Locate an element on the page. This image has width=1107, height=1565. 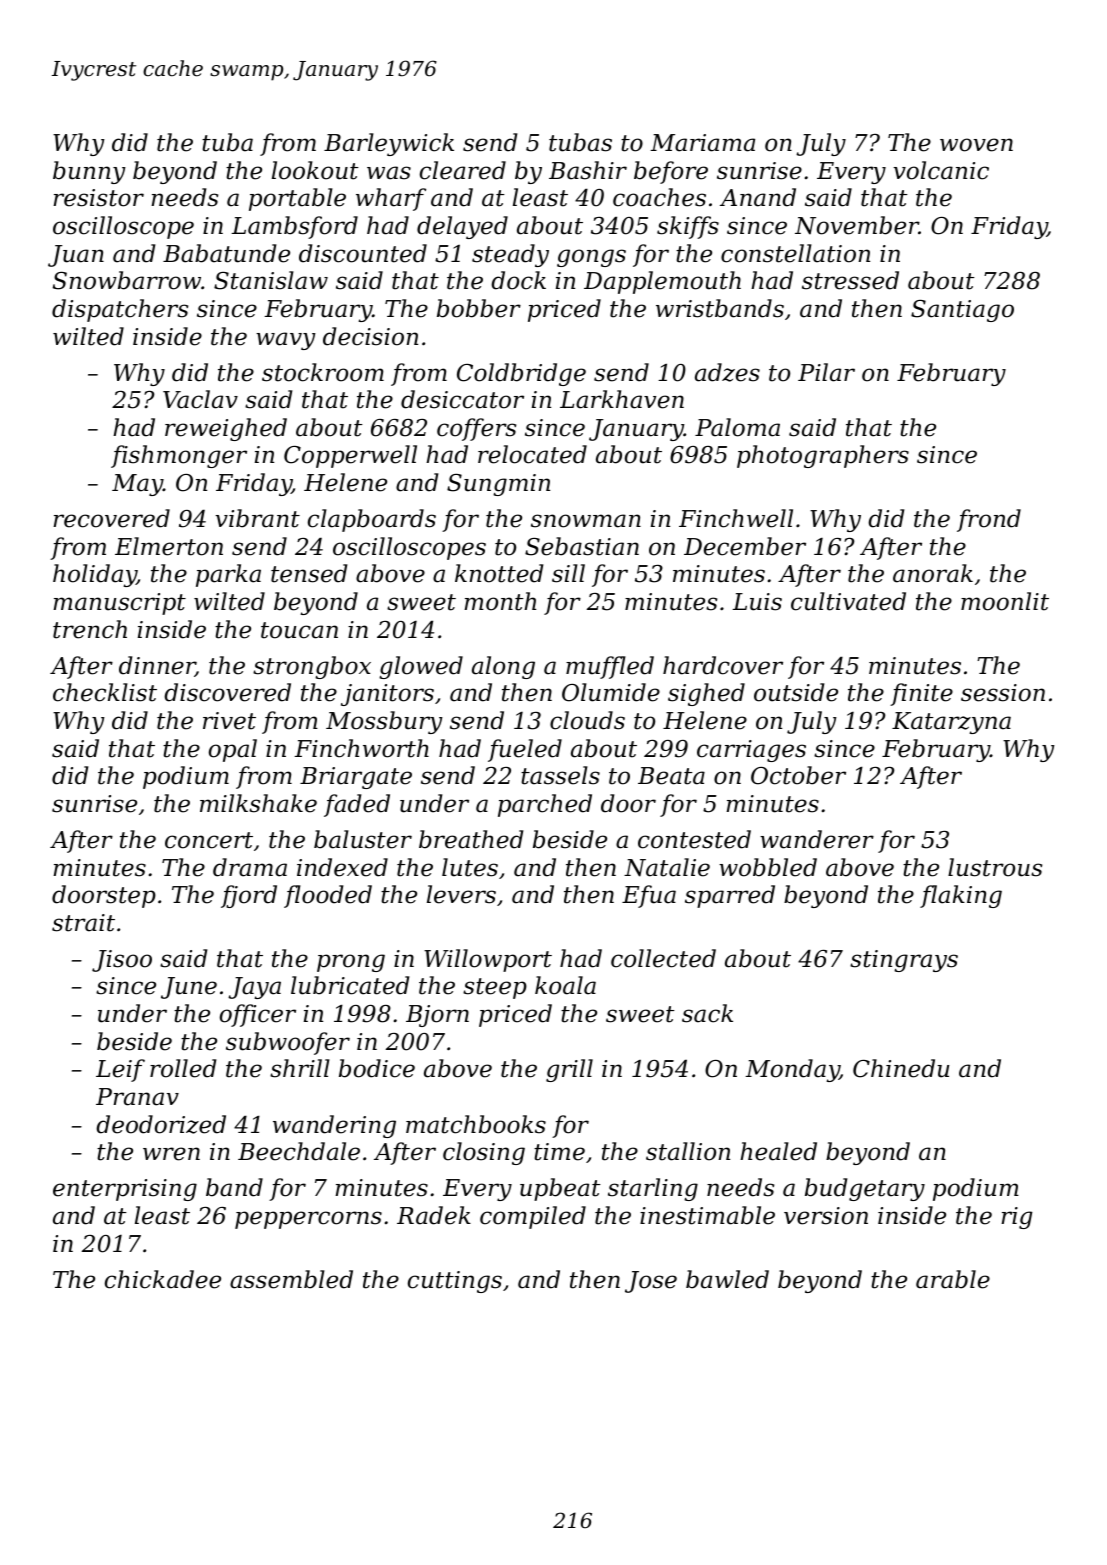
fishmonger is located at coordinates (179, 456).
